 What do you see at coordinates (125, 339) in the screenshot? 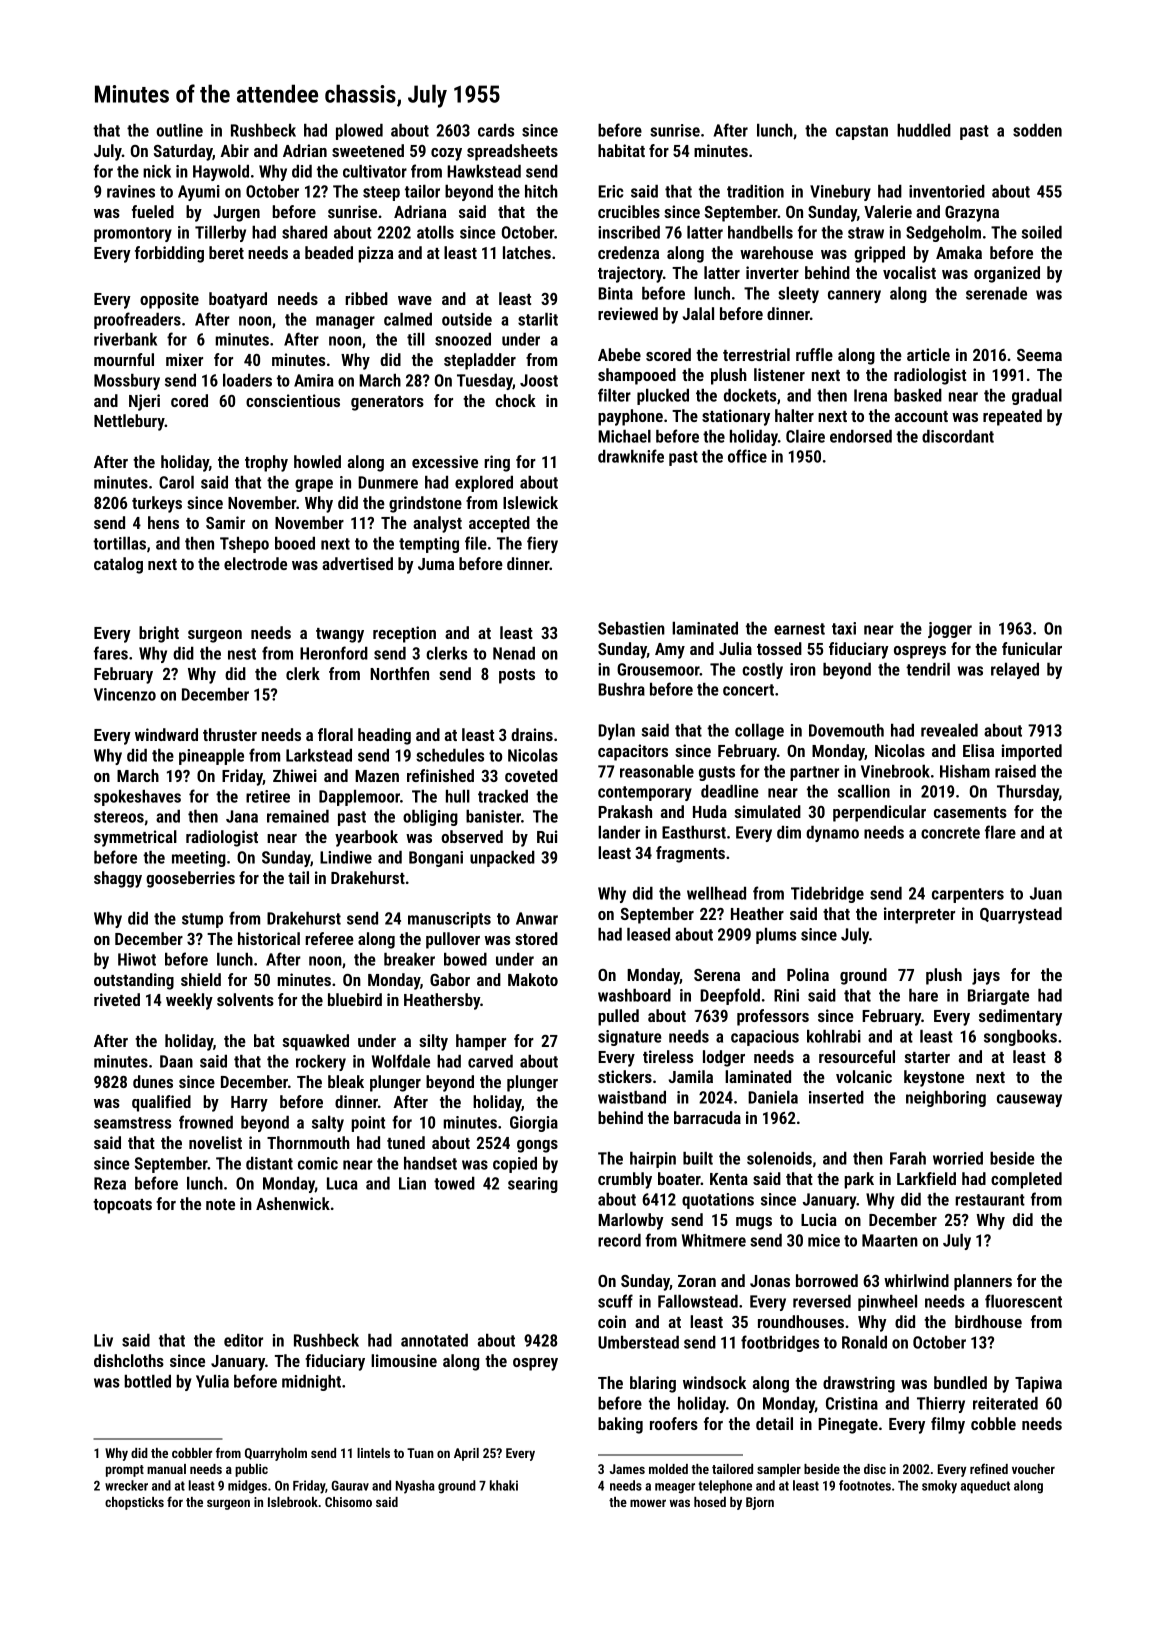
I see `riverbank` at bounding box center [125, 339].
